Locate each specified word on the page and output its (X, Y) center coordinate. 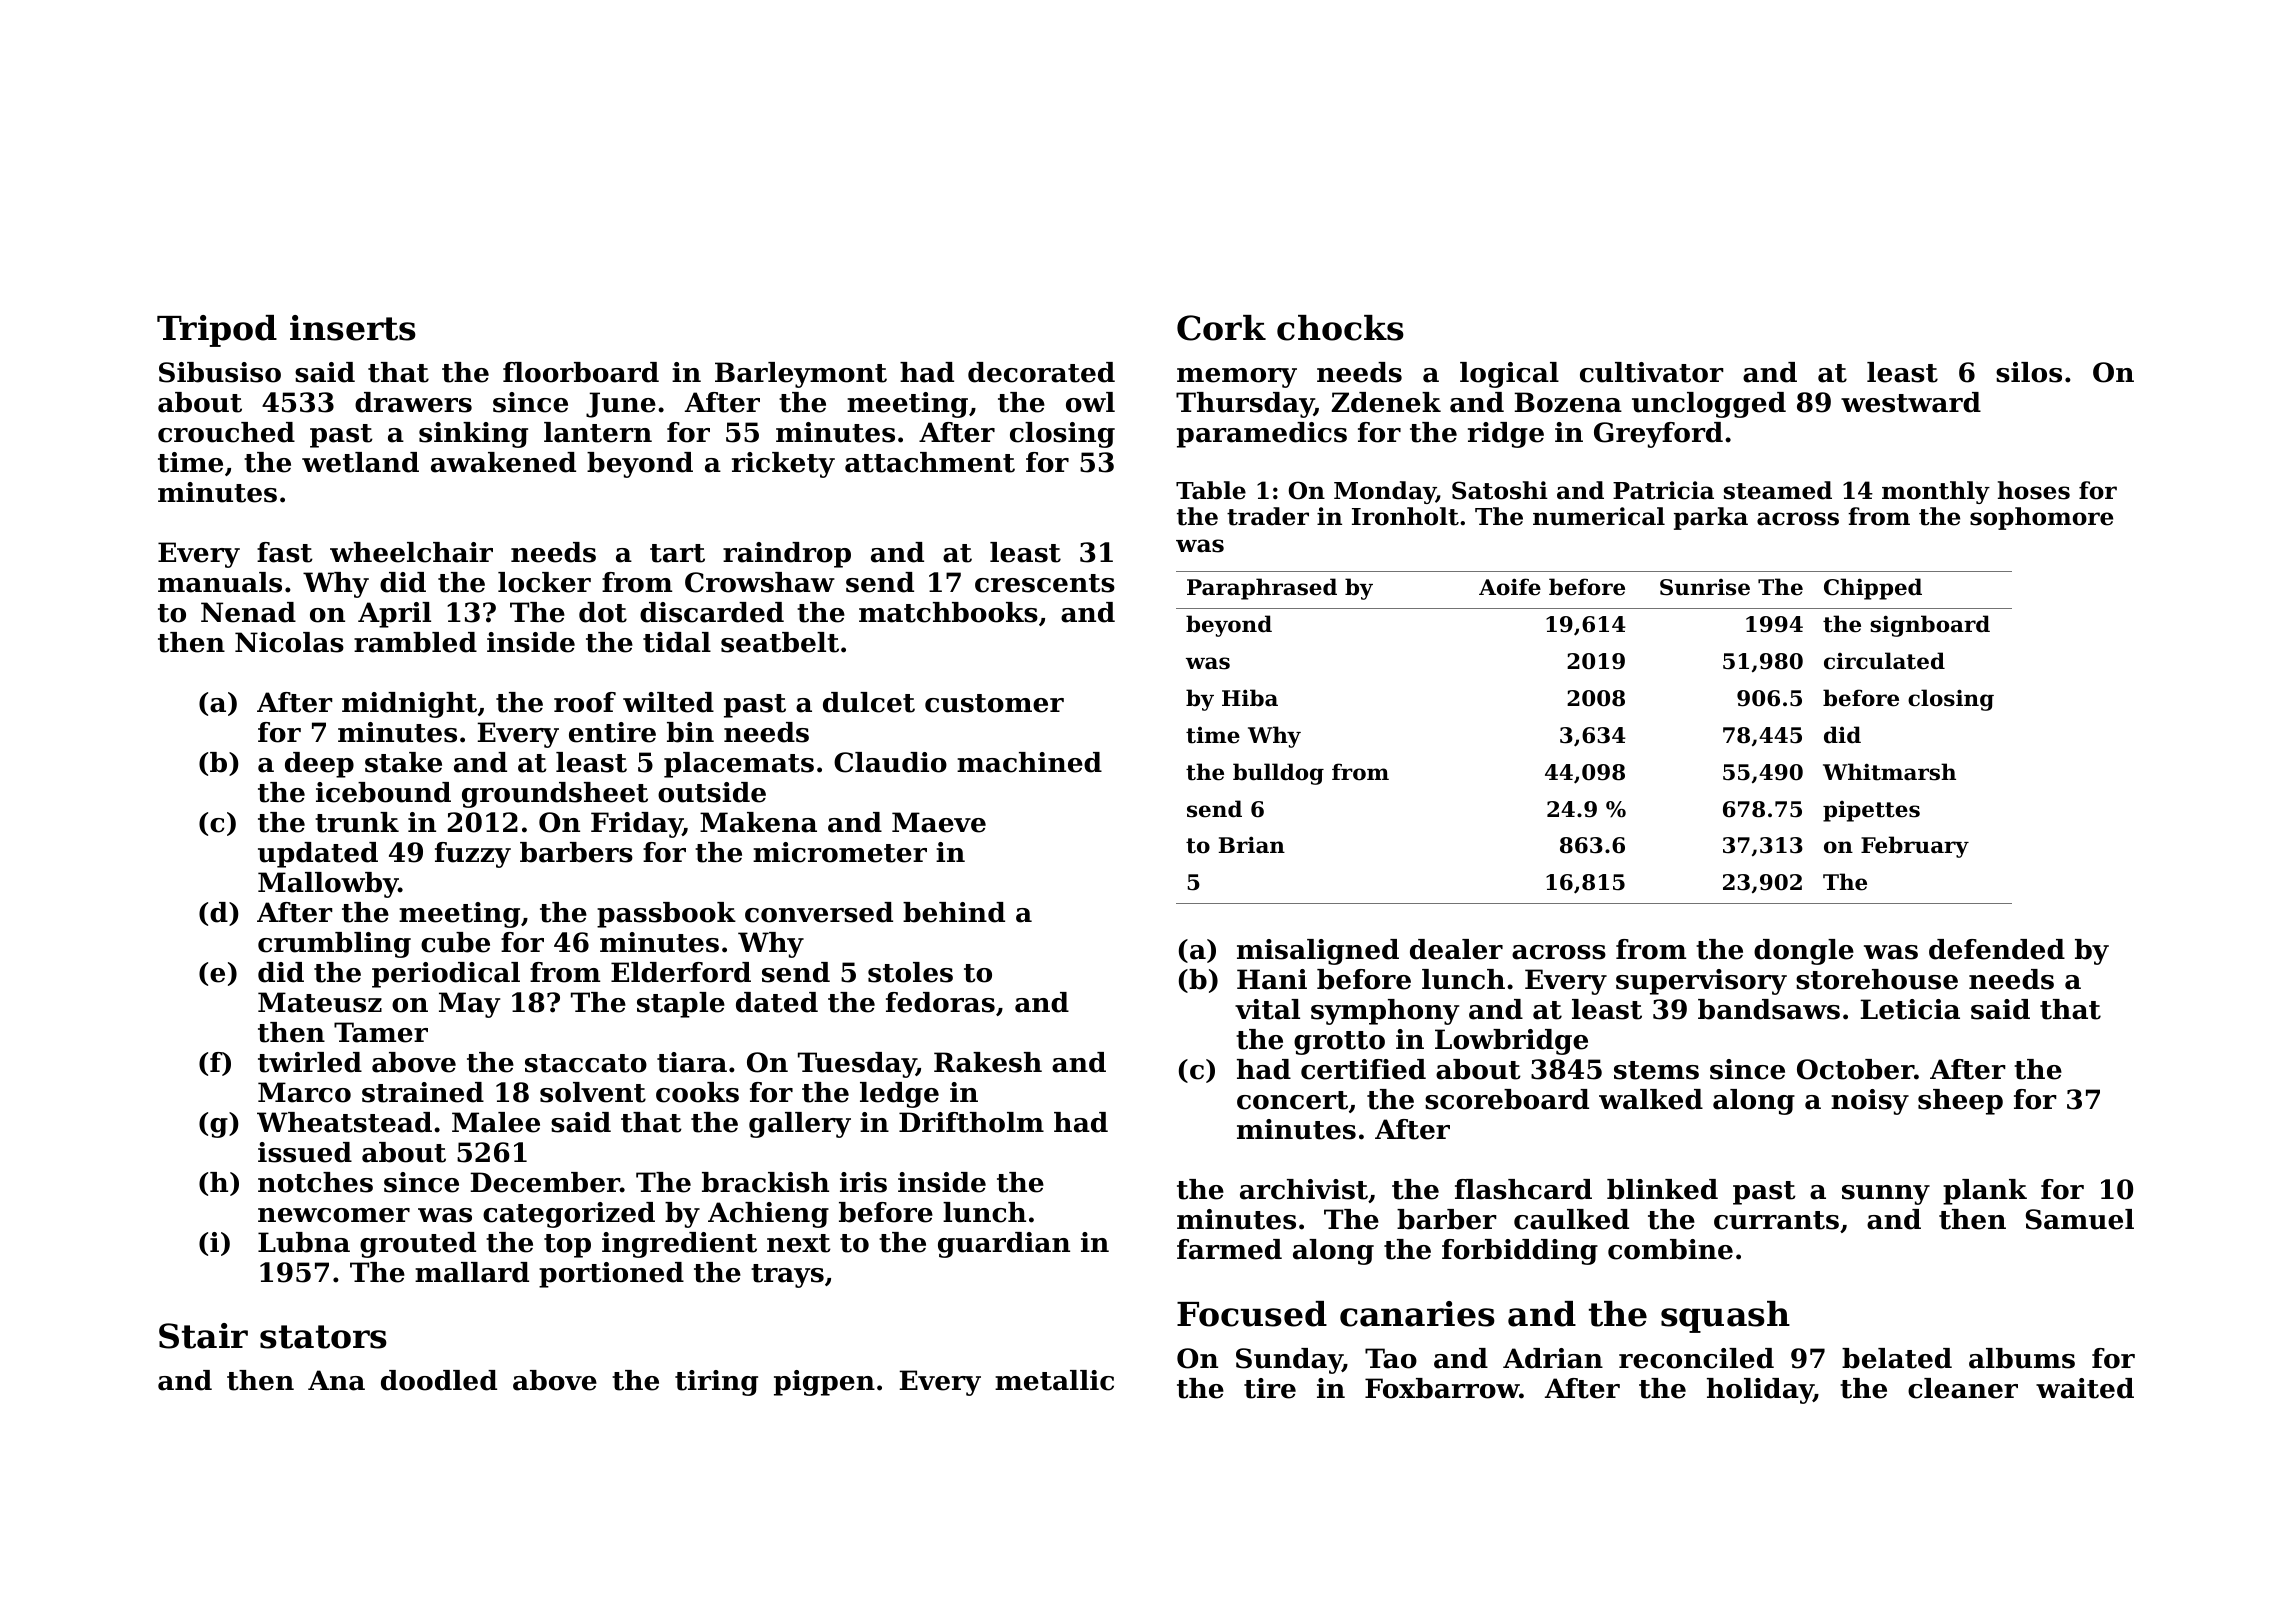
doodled (439, 1380)
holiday (1760, 1391)
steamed (1778, 490)
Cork (1221, 328)
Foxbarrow (1442, 1388)
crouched (226, 432)
